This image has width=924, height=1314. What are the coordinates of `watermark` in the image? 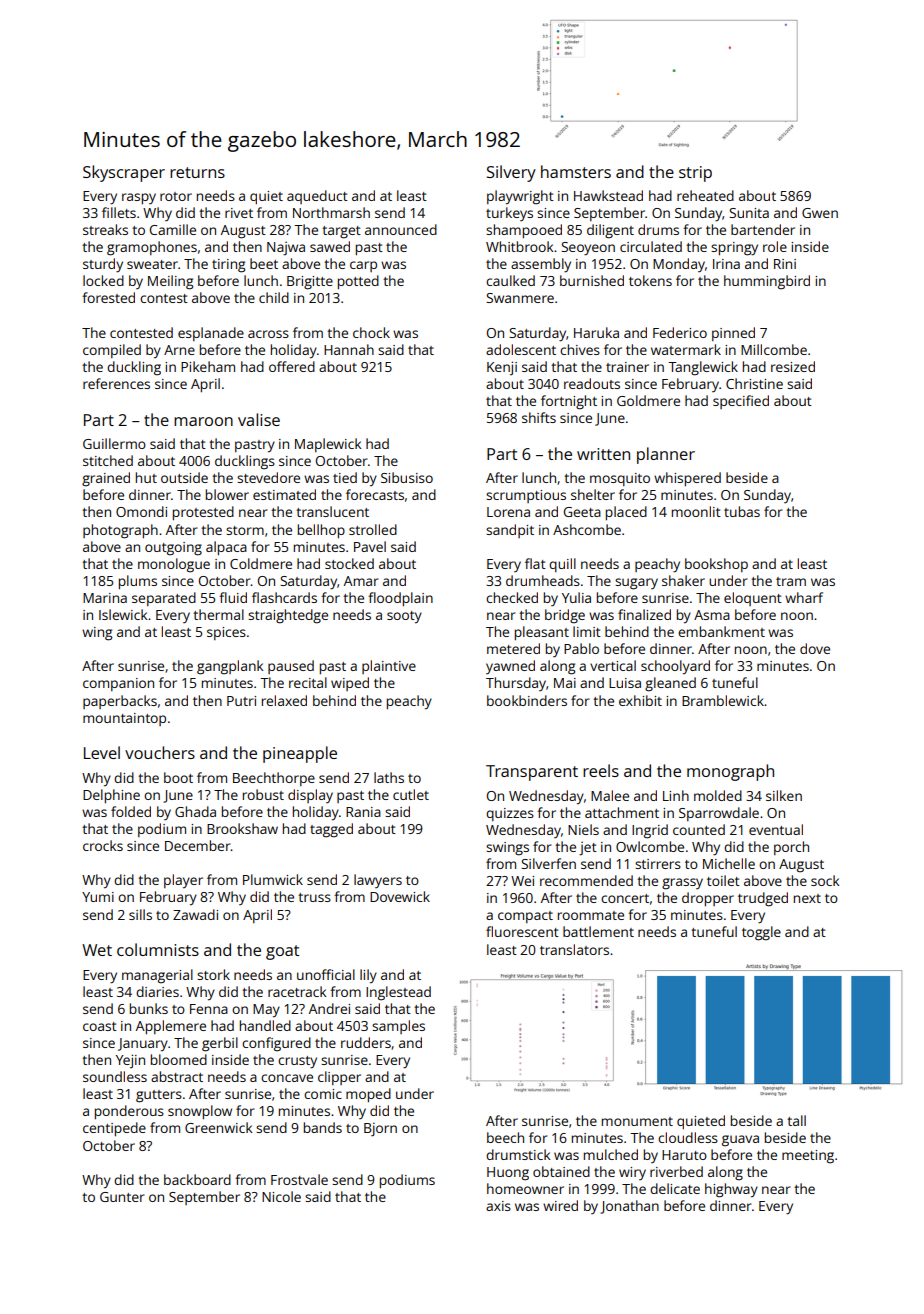 It's located at (686, 349).
